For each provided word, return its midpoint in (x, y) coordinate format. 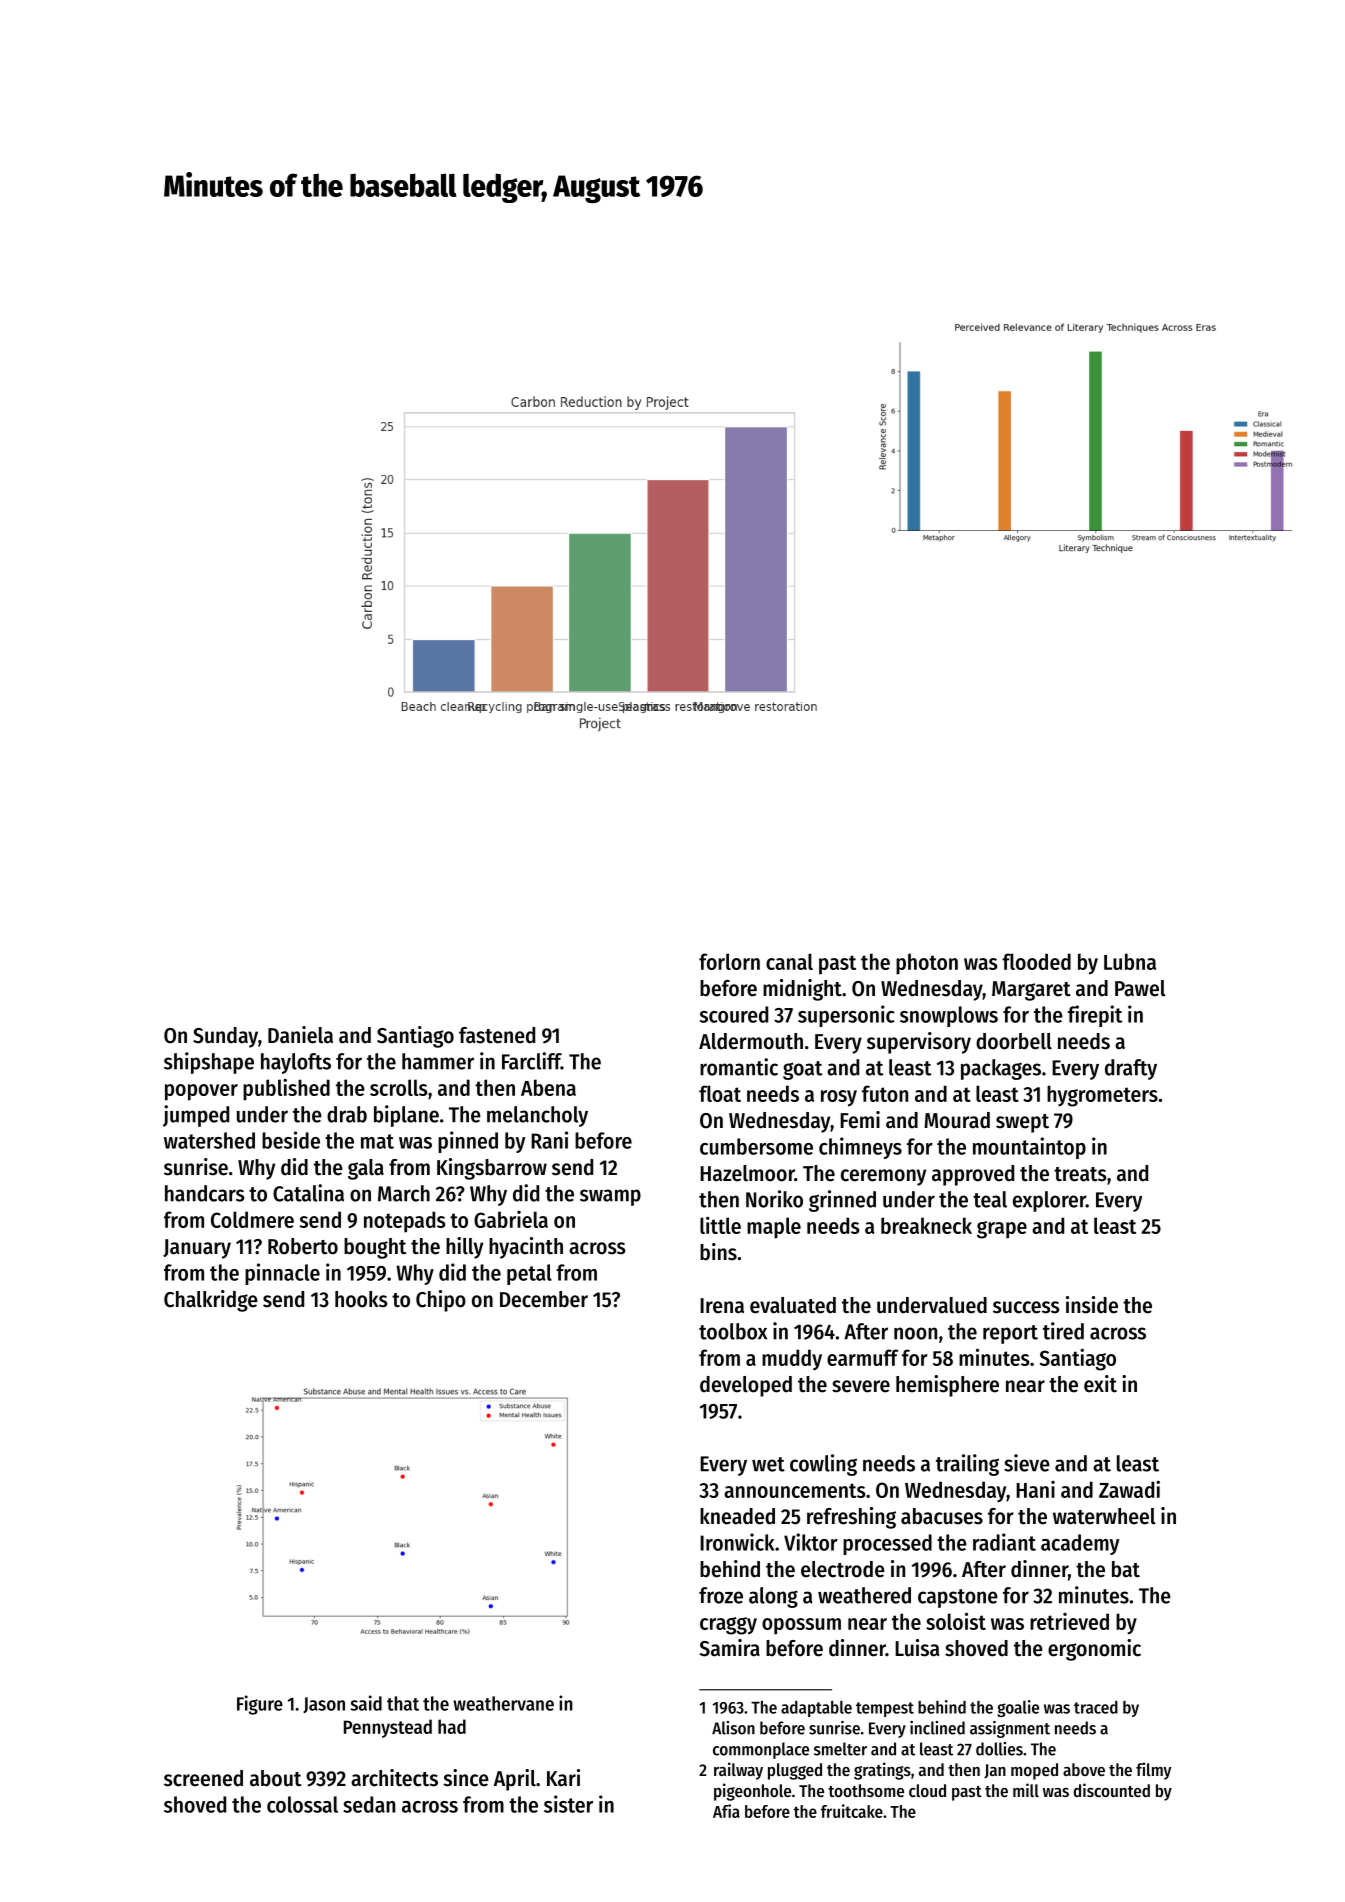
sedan (369, 1804)
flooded (1036, 961)
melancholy (537, 1116)
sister (568, 1804)
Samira (730, 1648)
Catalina (308, 1193)
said (366, 1703)
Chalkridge (211, 1301)
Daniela (300, 1035)
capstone (958, 1598)
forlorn (729, 961)
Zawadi (1129, 1489)
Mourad (957, 1120)
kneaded (737, 1516)
